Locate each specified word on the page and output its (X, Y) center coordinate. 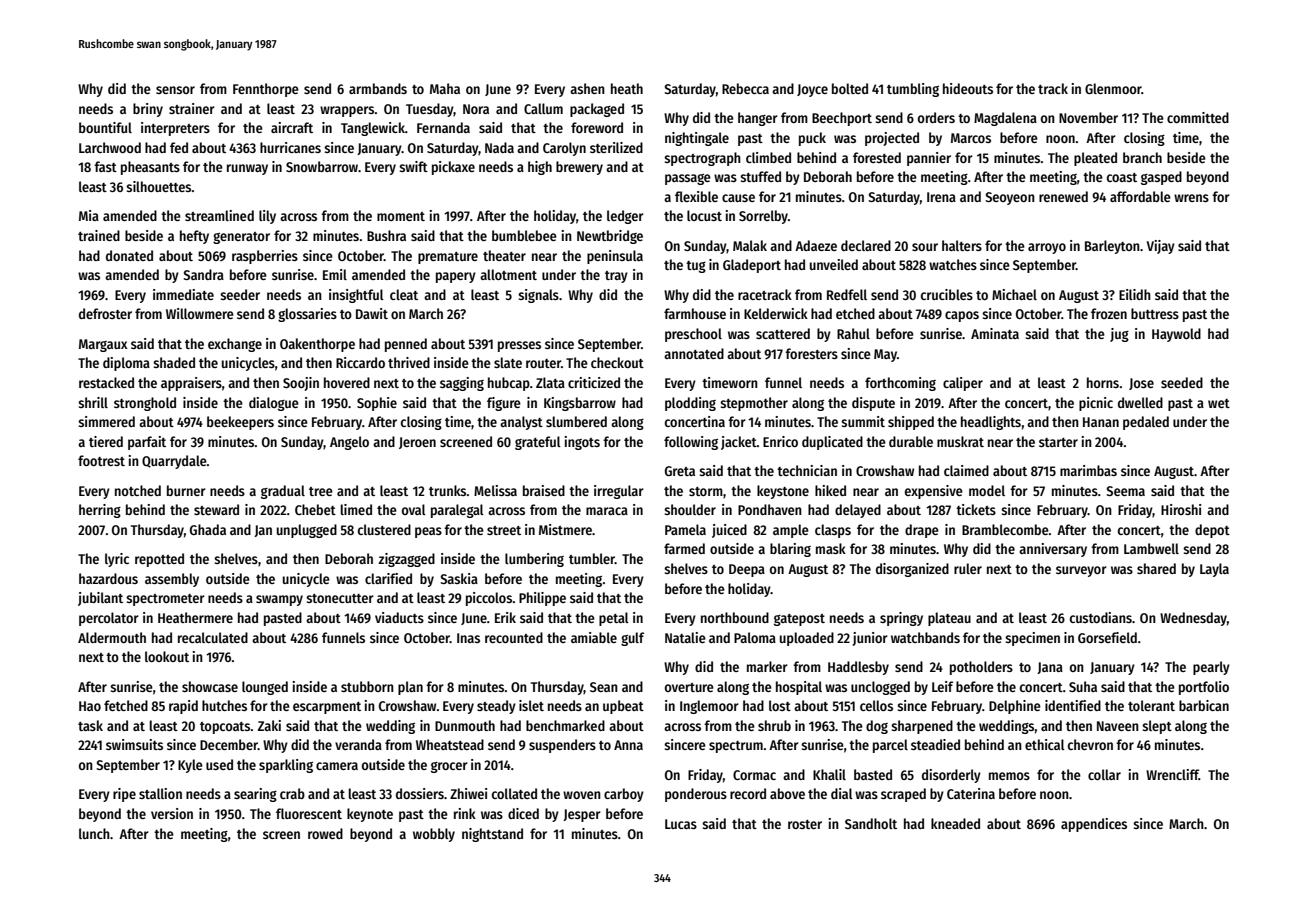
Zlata (550, 382)
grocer (449, 767)
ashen (587, 88)
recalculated (213, 637)
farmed (684, 548)
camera (337, 766)
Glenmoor (1113, 88)
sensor (175, 90)
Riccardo (360, 362)
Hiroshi (1181, 509)
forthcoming (900, 384)
